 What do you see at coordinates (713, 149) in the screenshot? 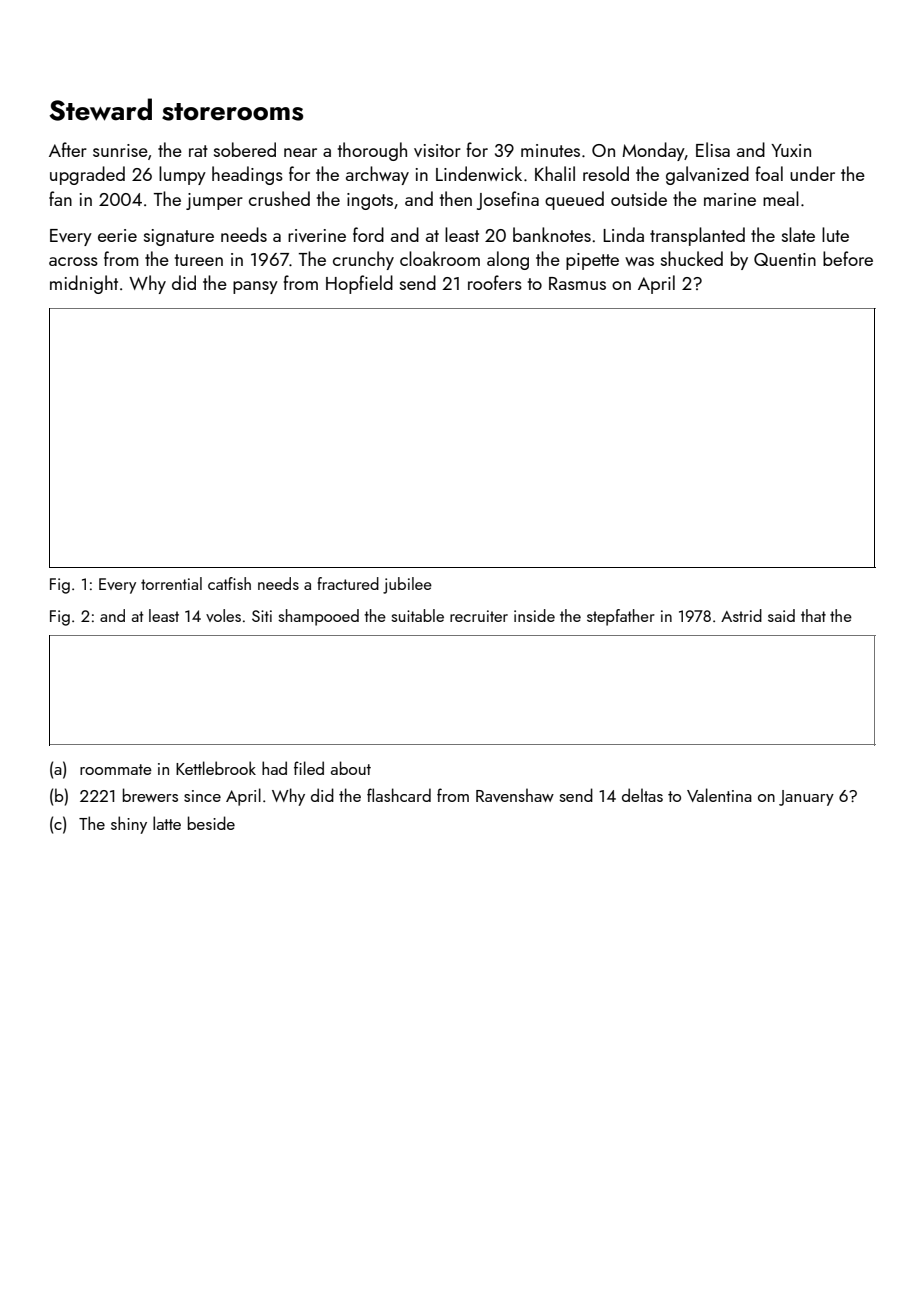
I see `Elisa` at bounding box center [713, 149].
